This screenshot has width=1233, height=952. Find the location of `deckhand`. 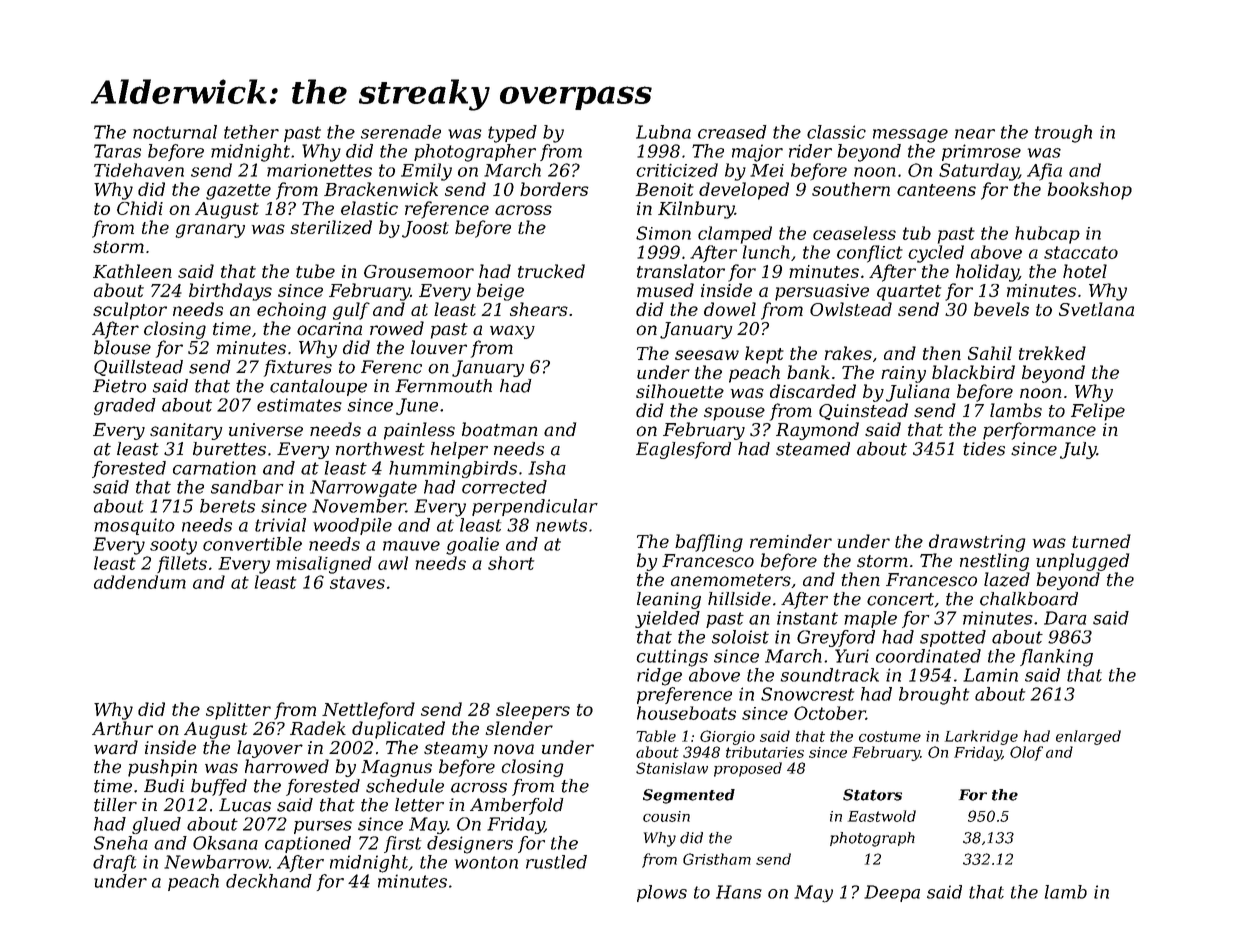

deckhand is located at coordinates (269, 881).
